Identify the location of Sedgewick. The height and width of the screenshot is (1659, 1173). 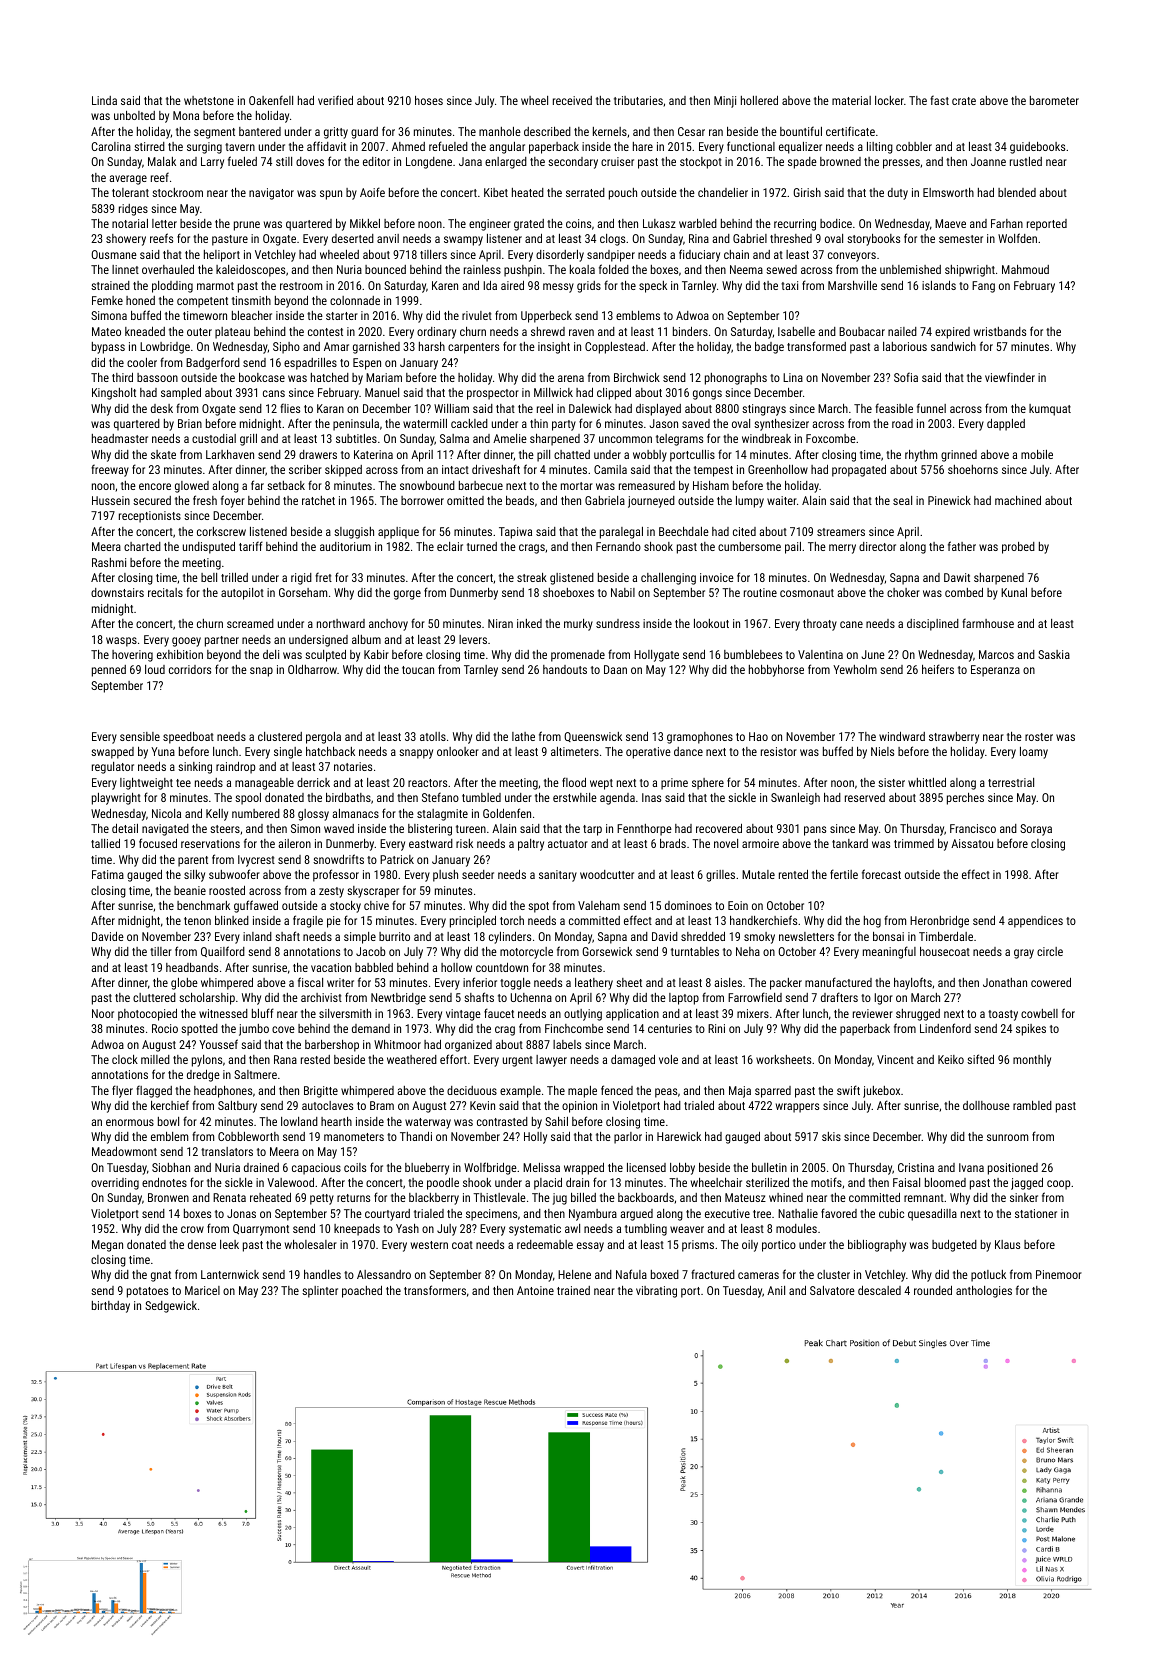
(171, 1307).
